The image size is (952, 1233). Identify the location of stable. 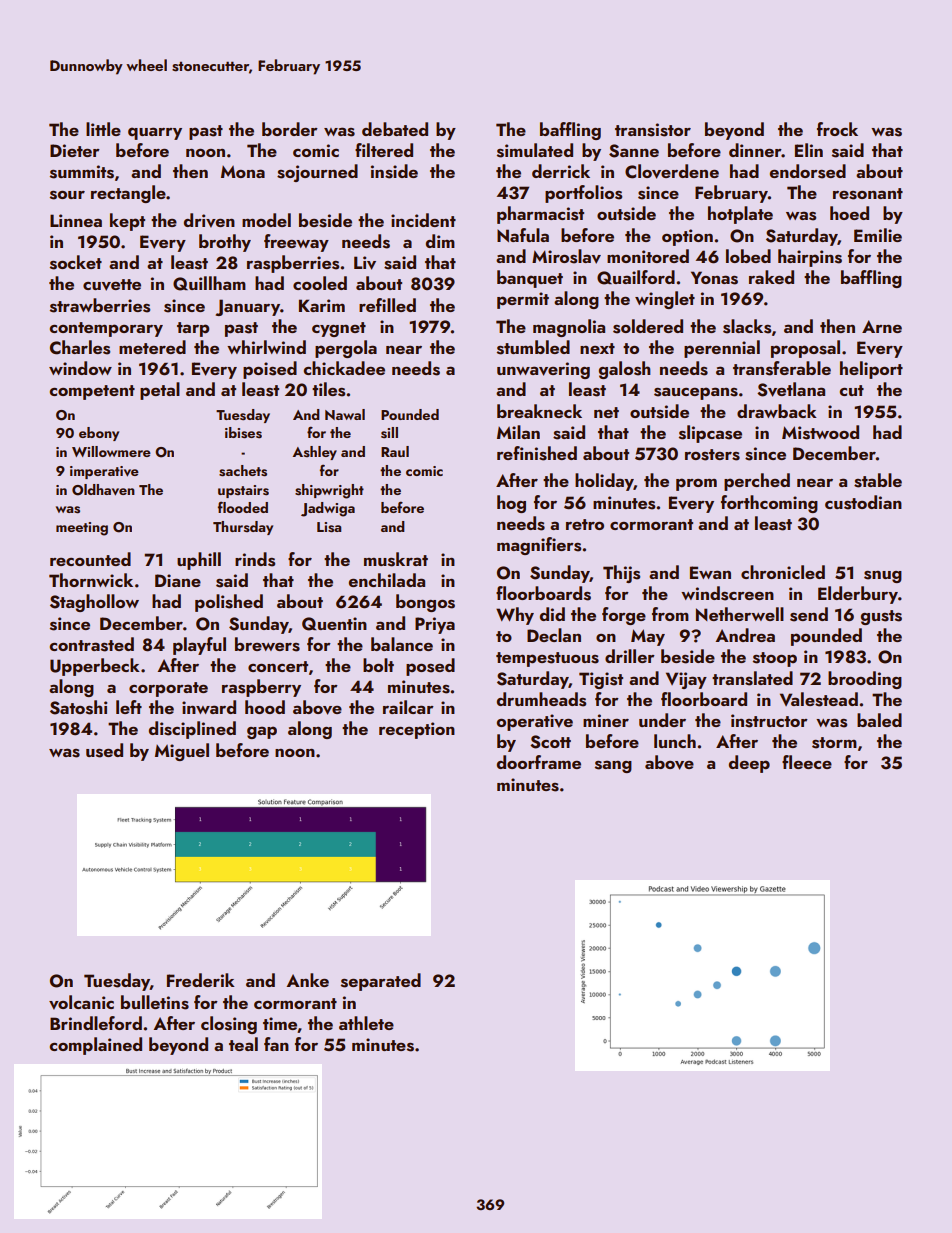
(878, 480).
